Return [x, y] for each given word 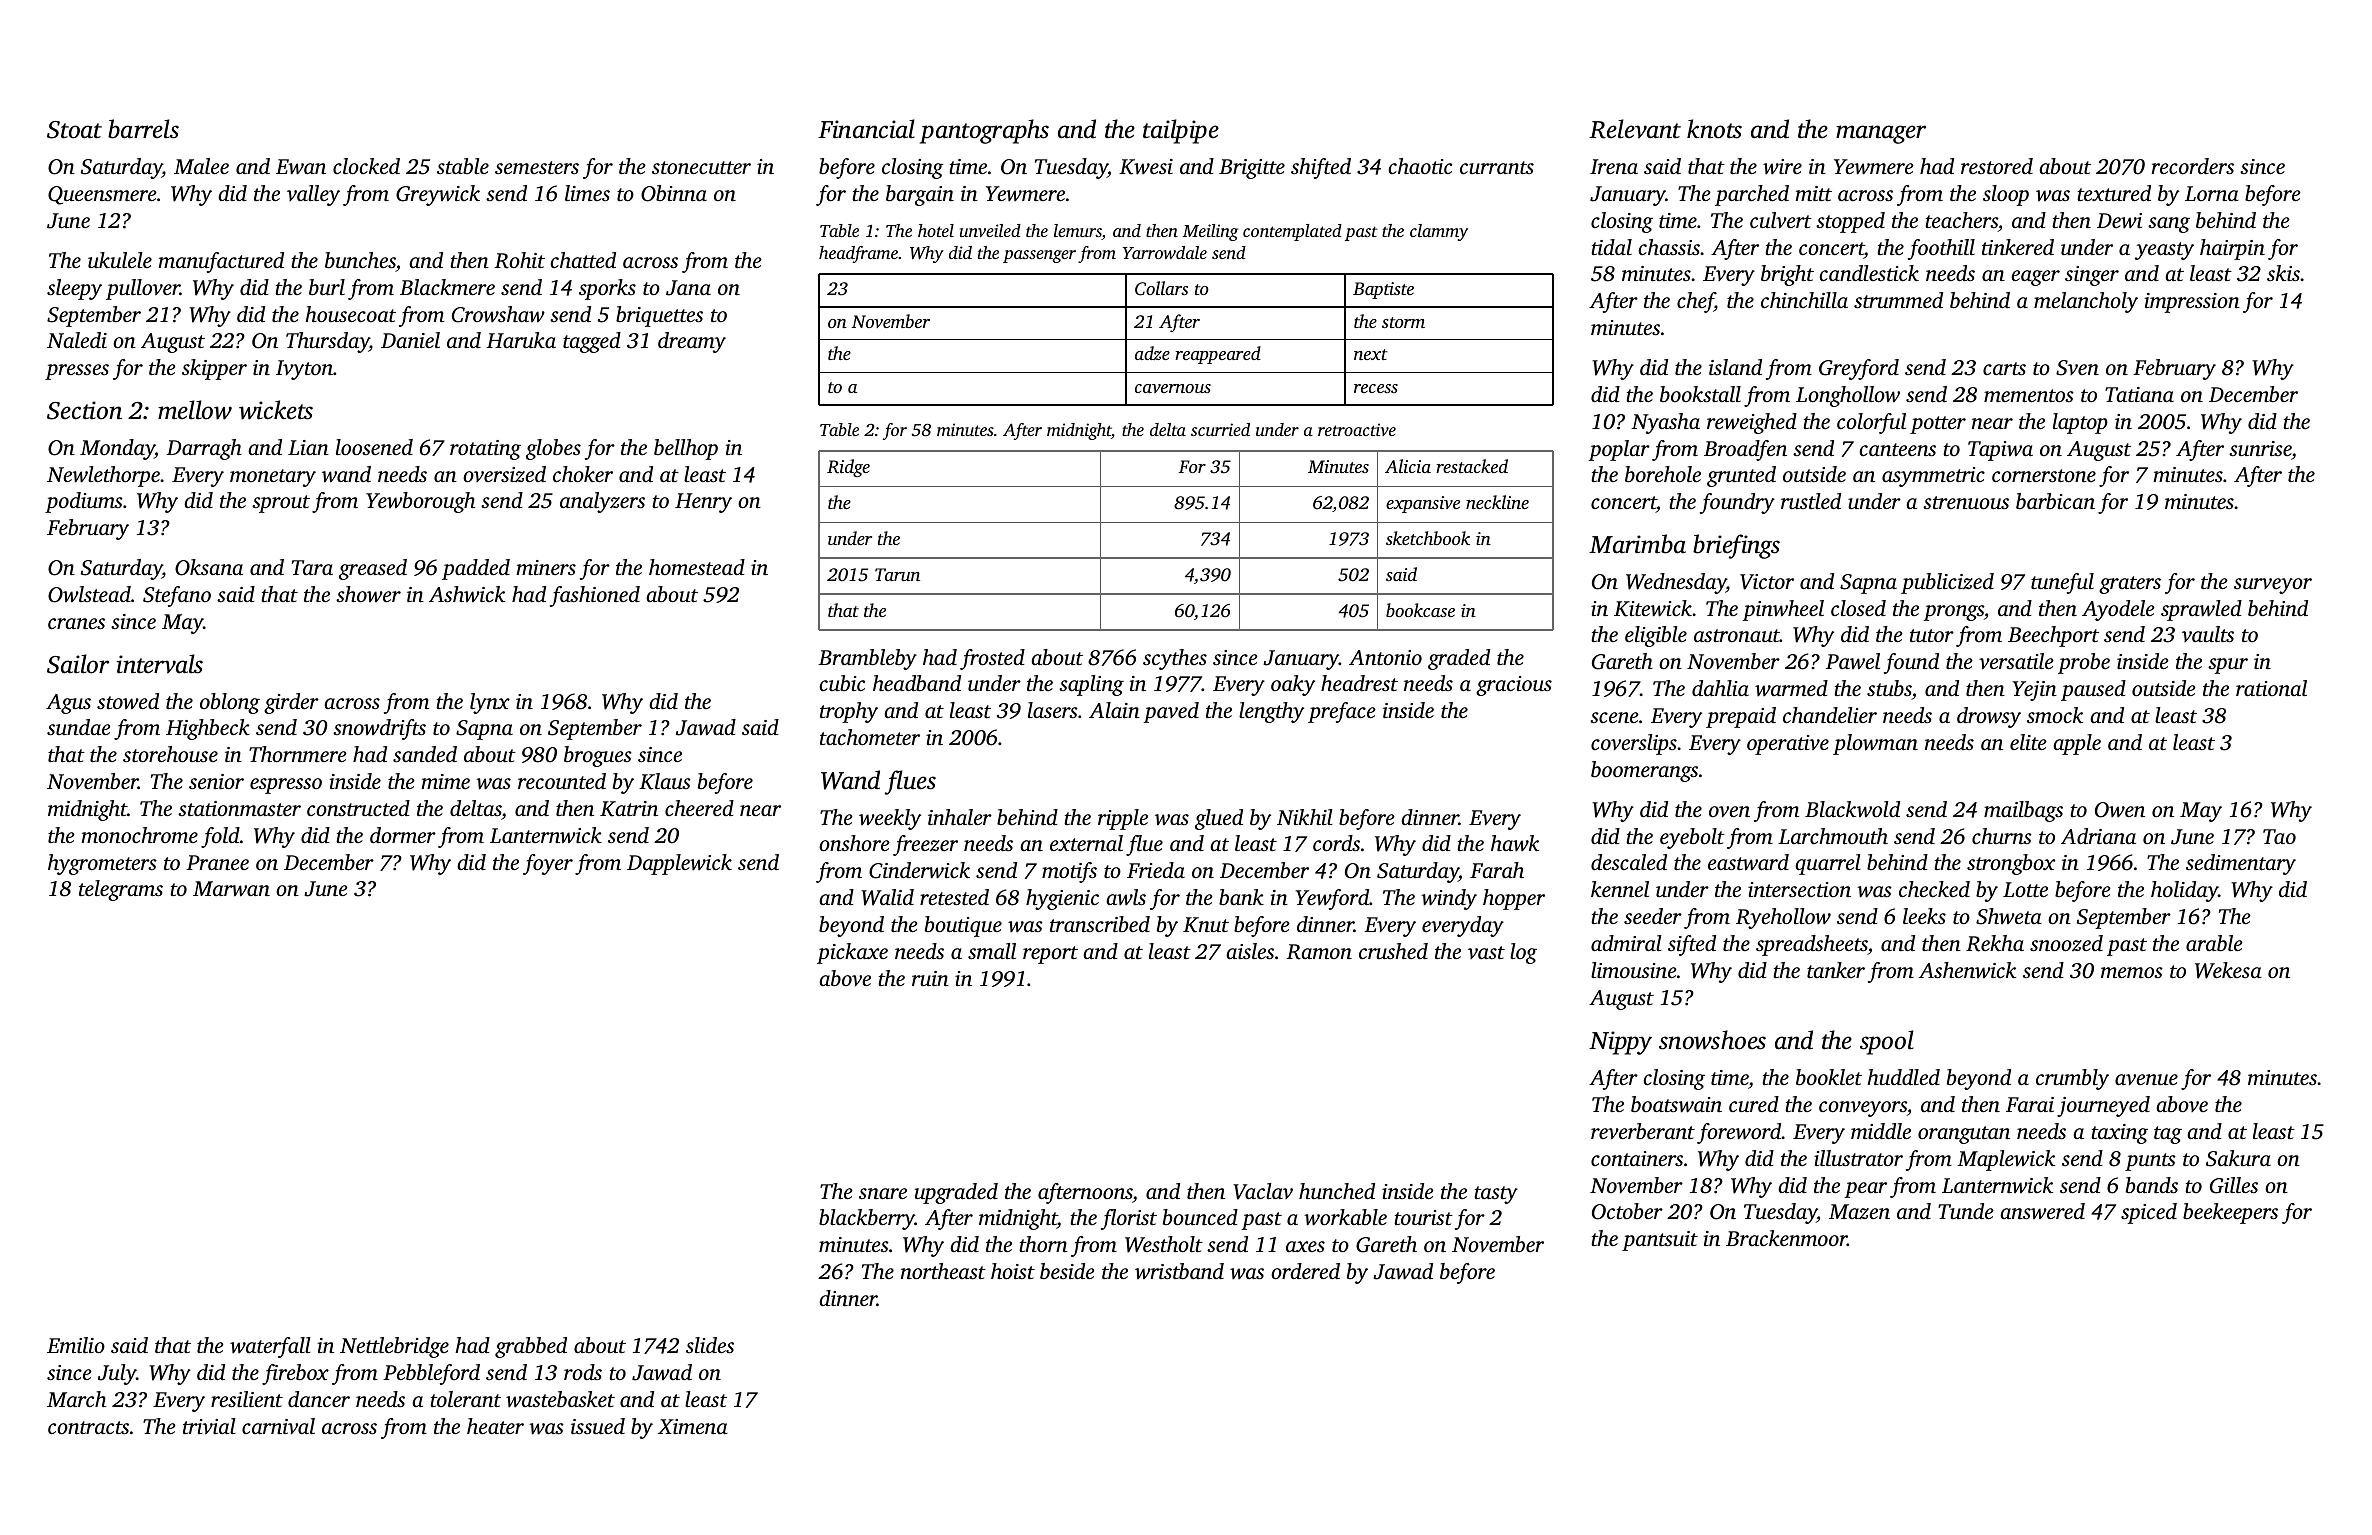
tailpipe [1181, 131]
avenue [2146, 1079]
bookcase [1420, 610]
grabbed [531, 1347]
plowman [1875, 744]
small [992, 951]
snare [883, 1193]
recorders [2193, 166]
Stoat [74, 130]
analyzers [602, 502]
